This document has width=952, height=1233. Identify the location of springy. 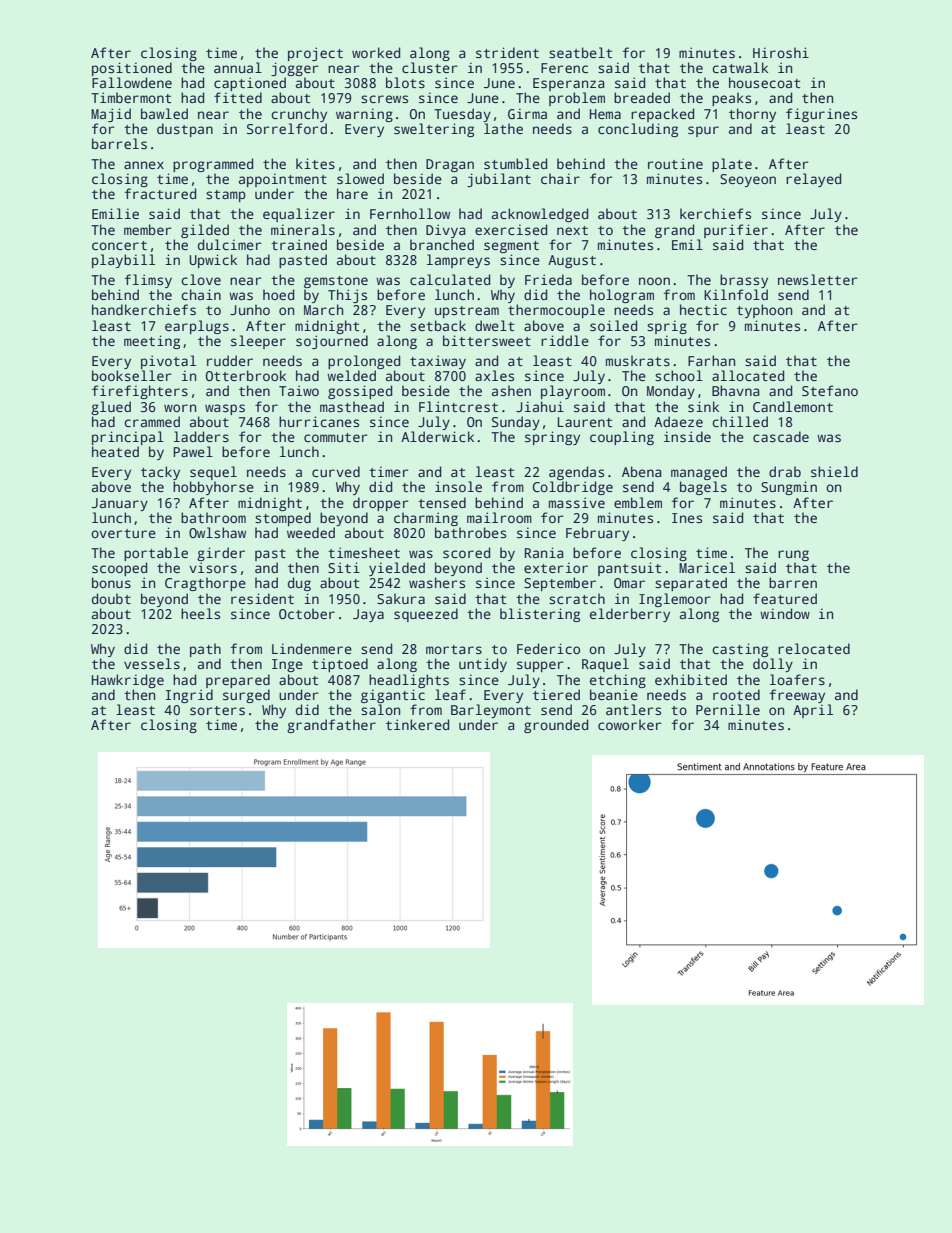
(552, 438).
